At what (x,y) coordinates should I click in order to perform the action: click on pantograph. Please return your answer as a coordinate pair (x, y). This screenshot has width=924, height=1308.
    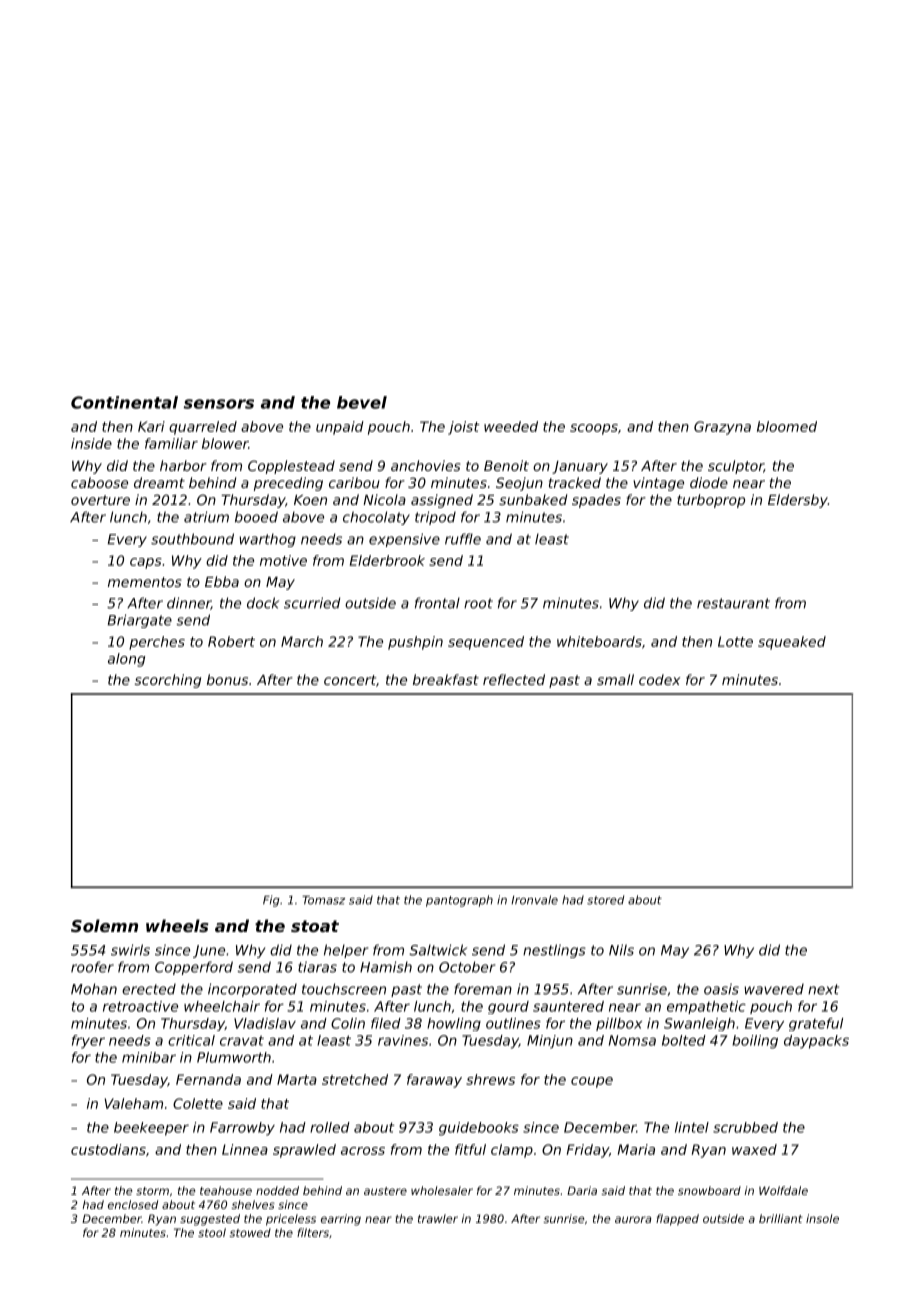
    Looking at the image, I should click on (459, 901).
